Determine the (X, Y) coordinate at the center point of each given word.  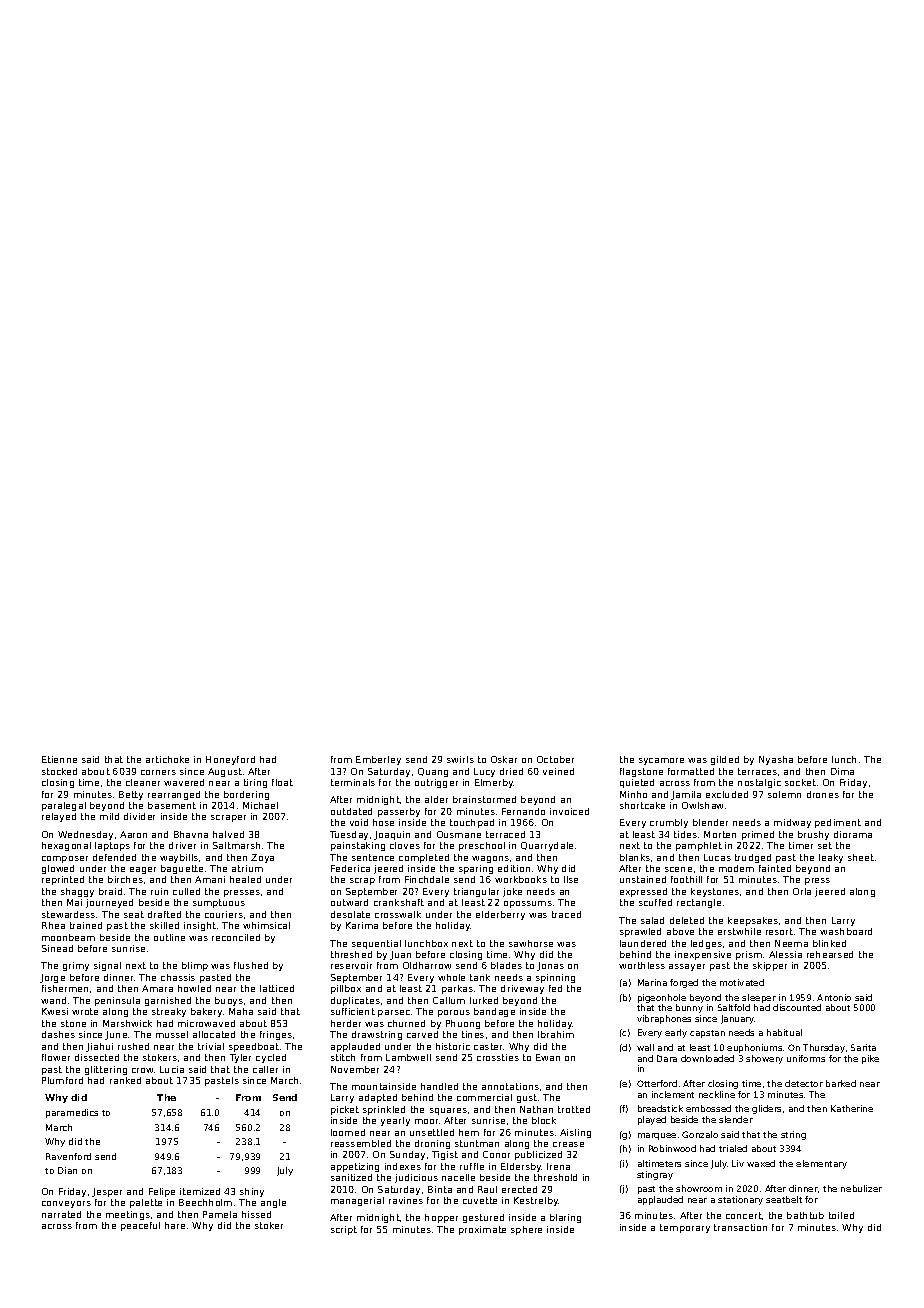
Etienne (59, 759)
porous (454, 1013)
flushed (251, 965)
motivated (742, 982)
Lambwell (408, 1057)
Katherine (852, 1108)
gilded (725, 760)
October (555, 759)
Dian (67, 1170)
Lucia (172, 1069)
